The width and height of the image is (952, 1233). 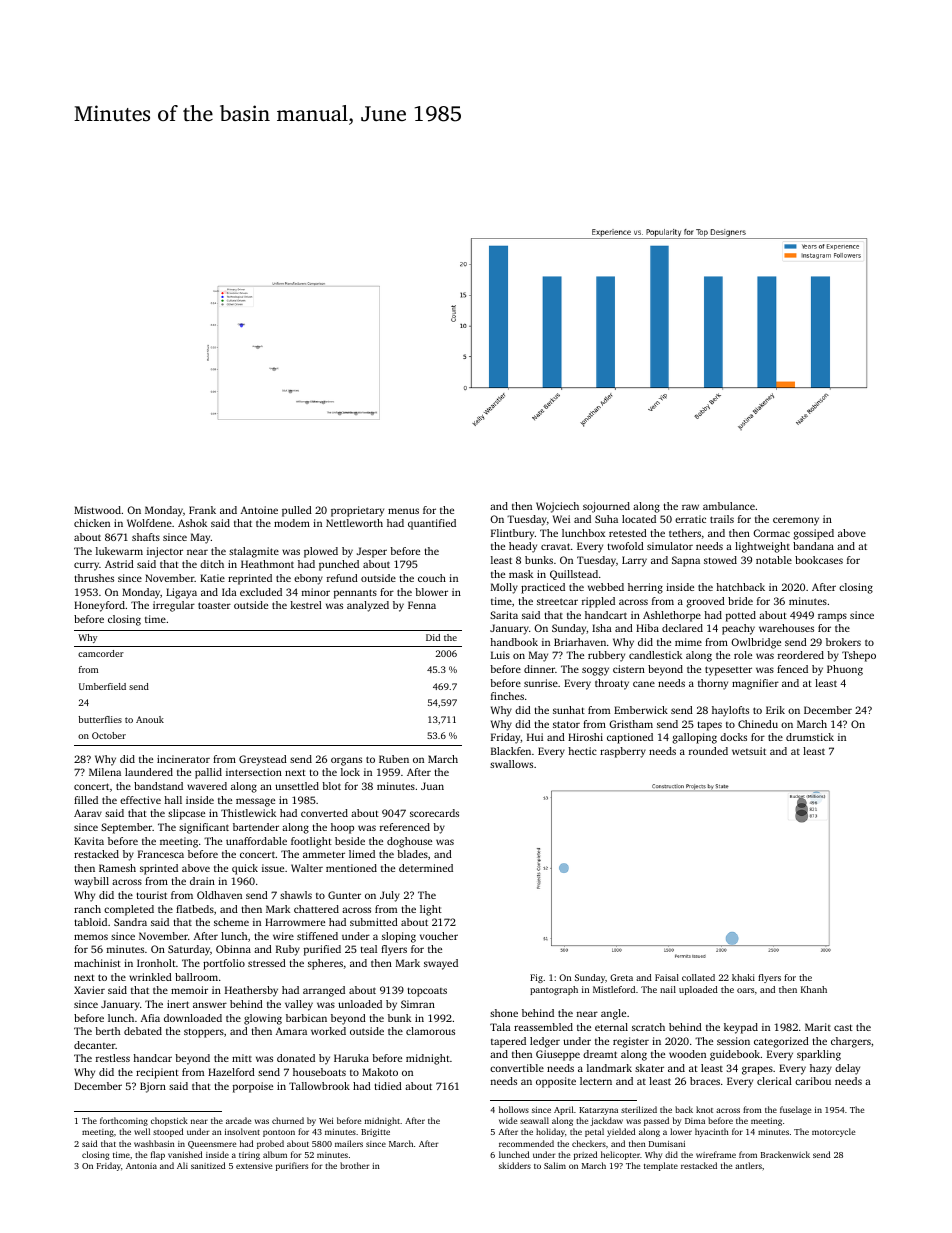 I want to click on swallows, so click(x=511, y=764).
